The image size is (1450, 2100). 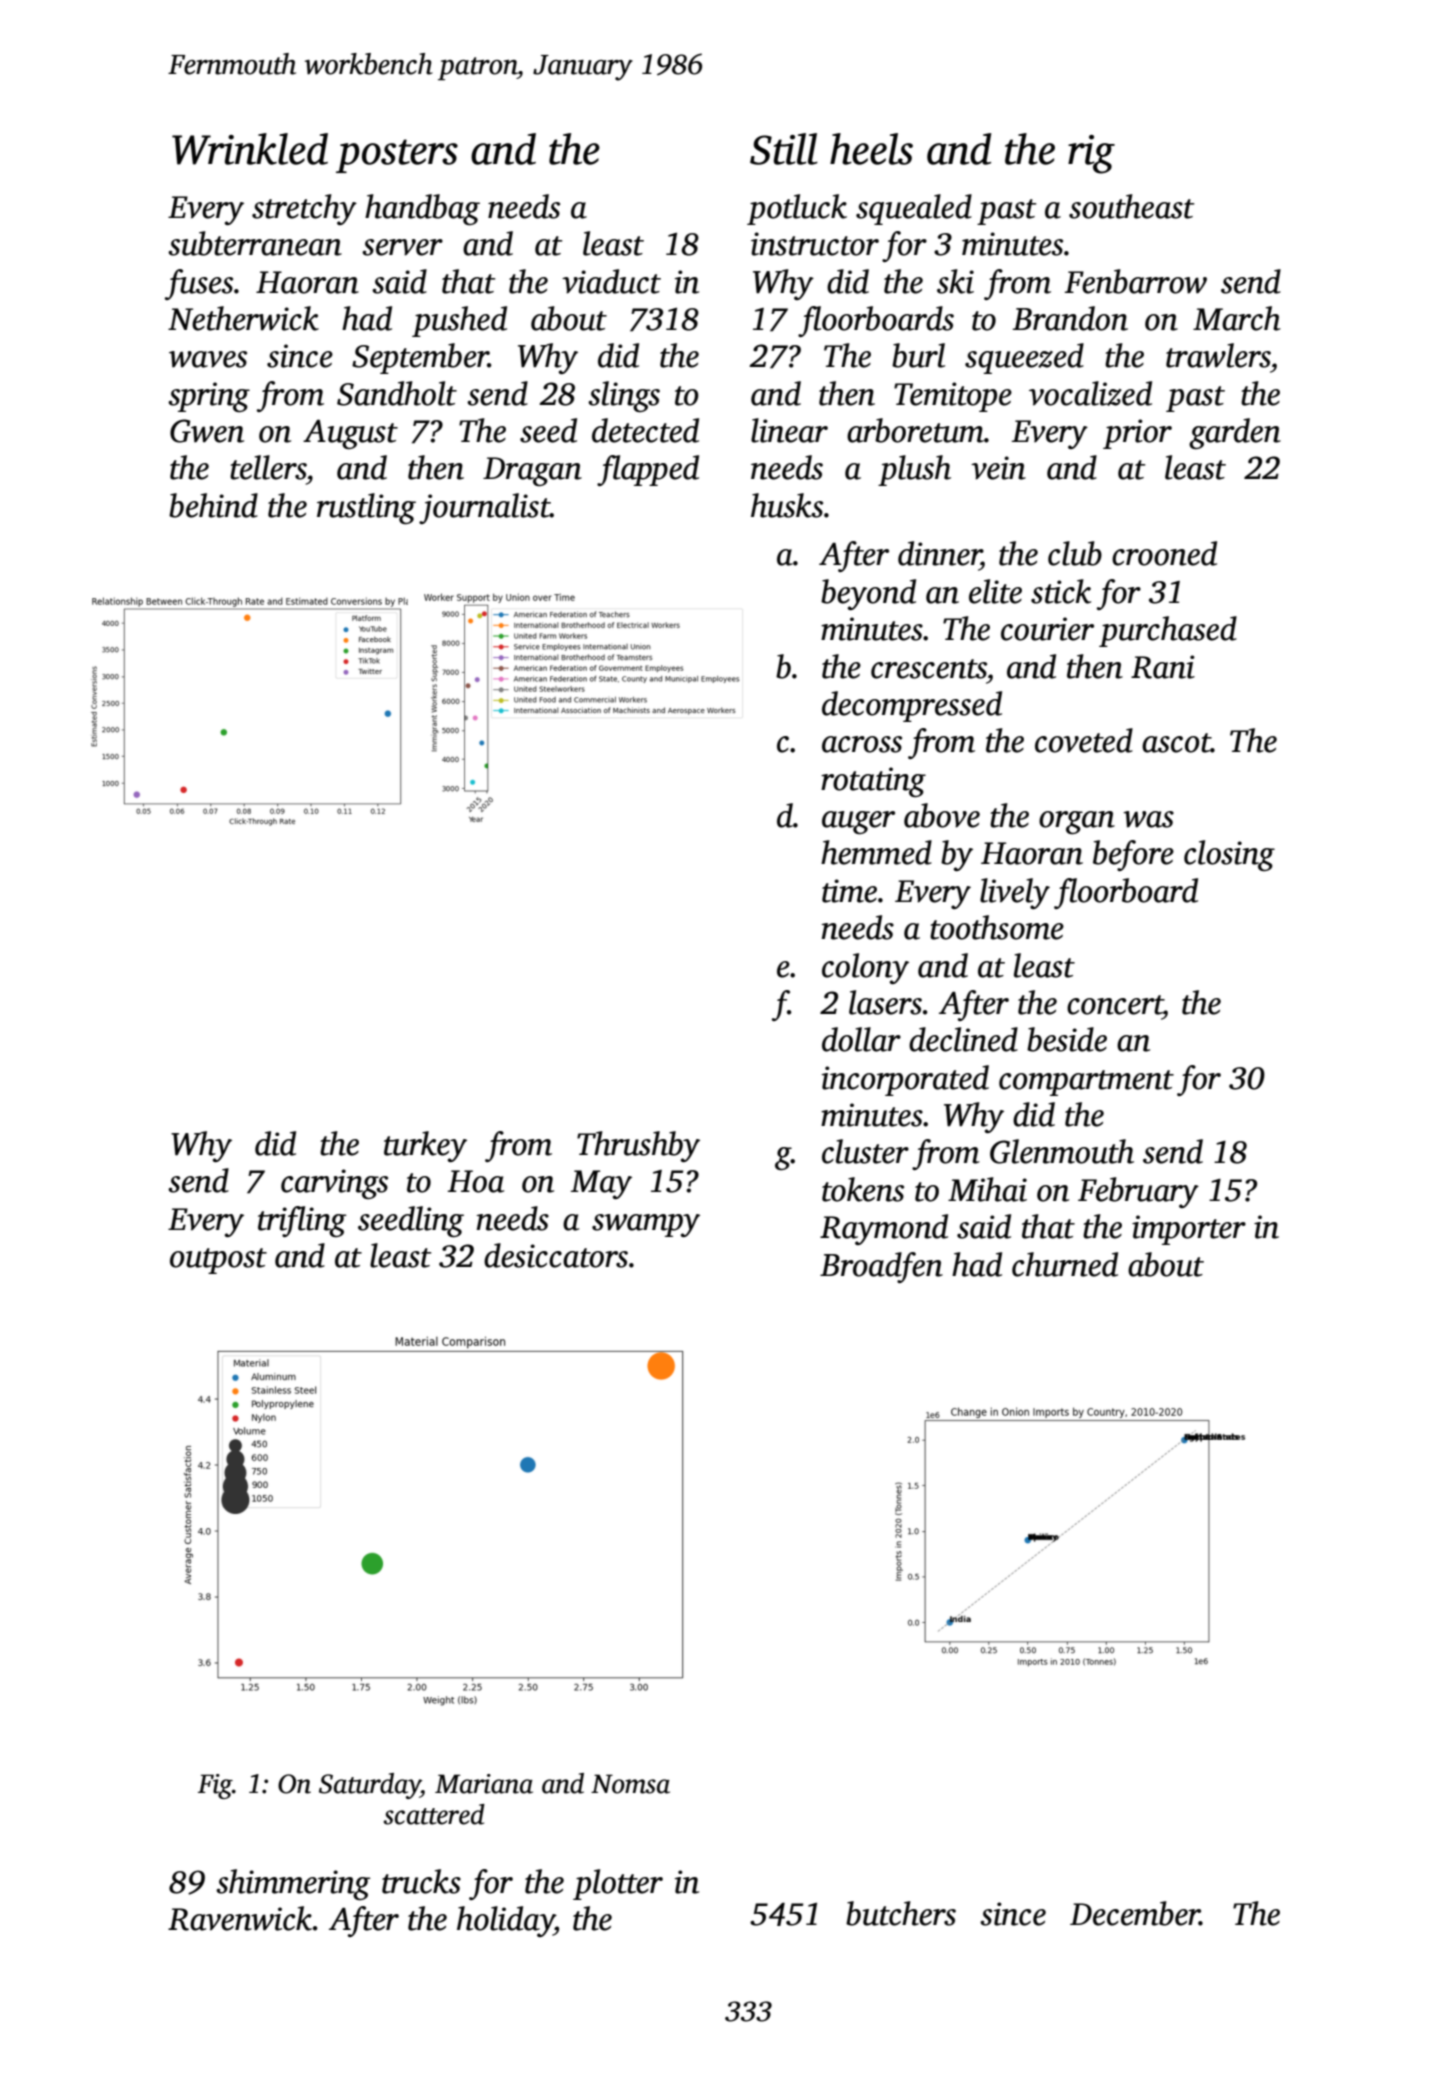 What do you see at coordinates (366, 508) in the screenshot?
I see `rustling` at bounding box center [366, 508].
